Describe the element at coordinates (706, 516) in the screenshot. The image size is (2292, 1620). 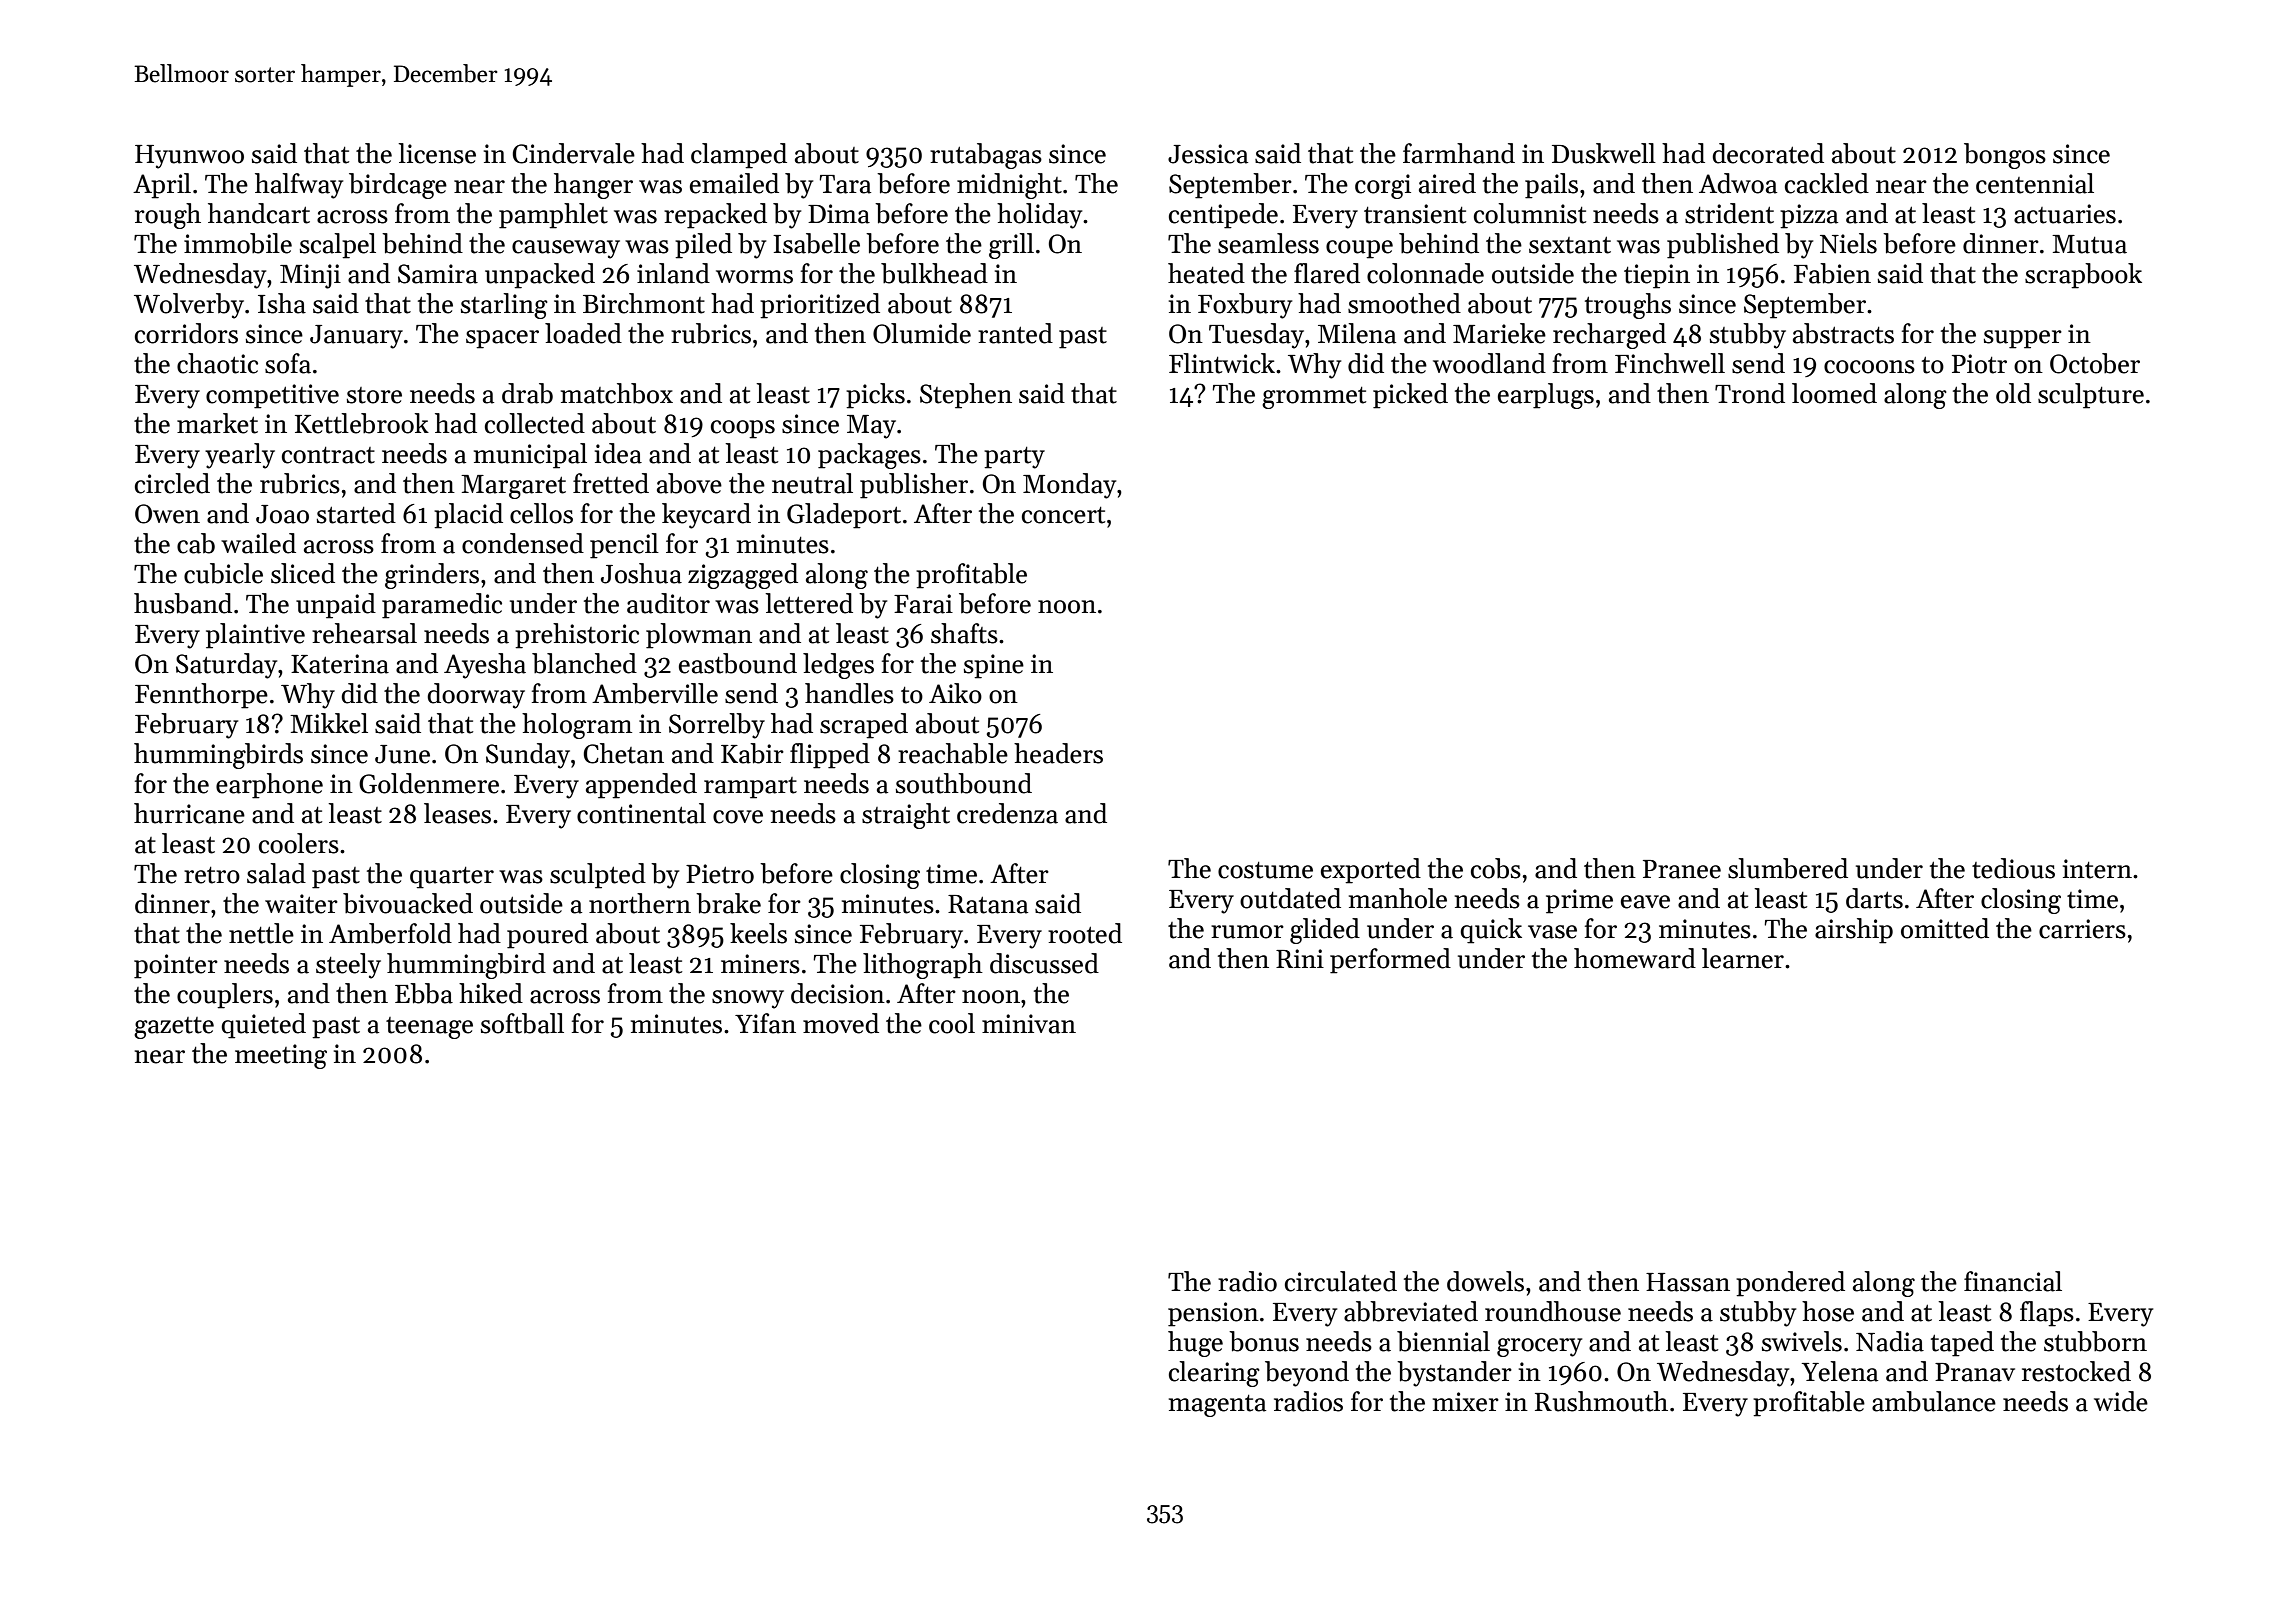
I see `keycard` at that location.
